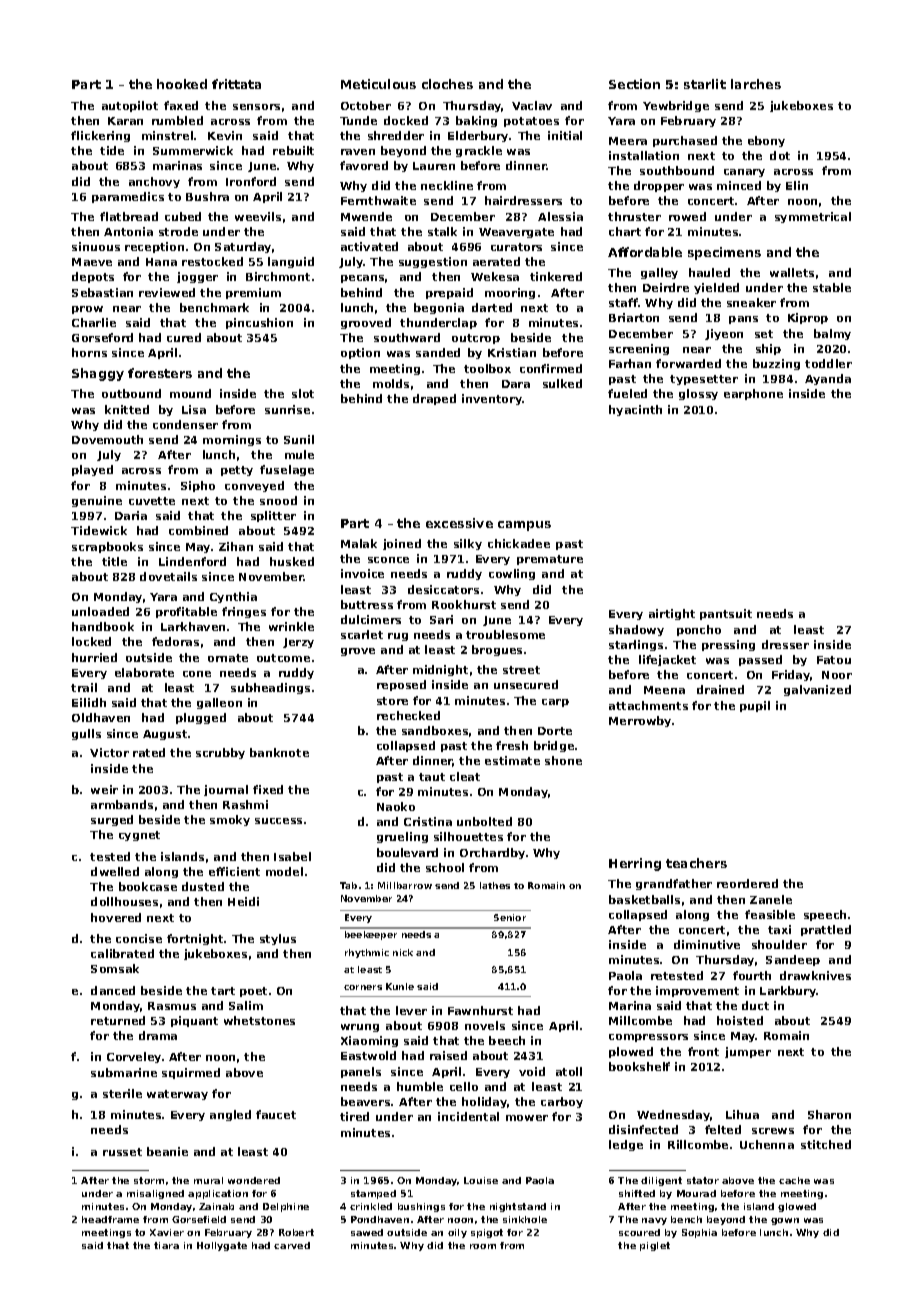  Describe the element at coordinates (148, 886) in the screenshot. I see `bookcase` at that location.
